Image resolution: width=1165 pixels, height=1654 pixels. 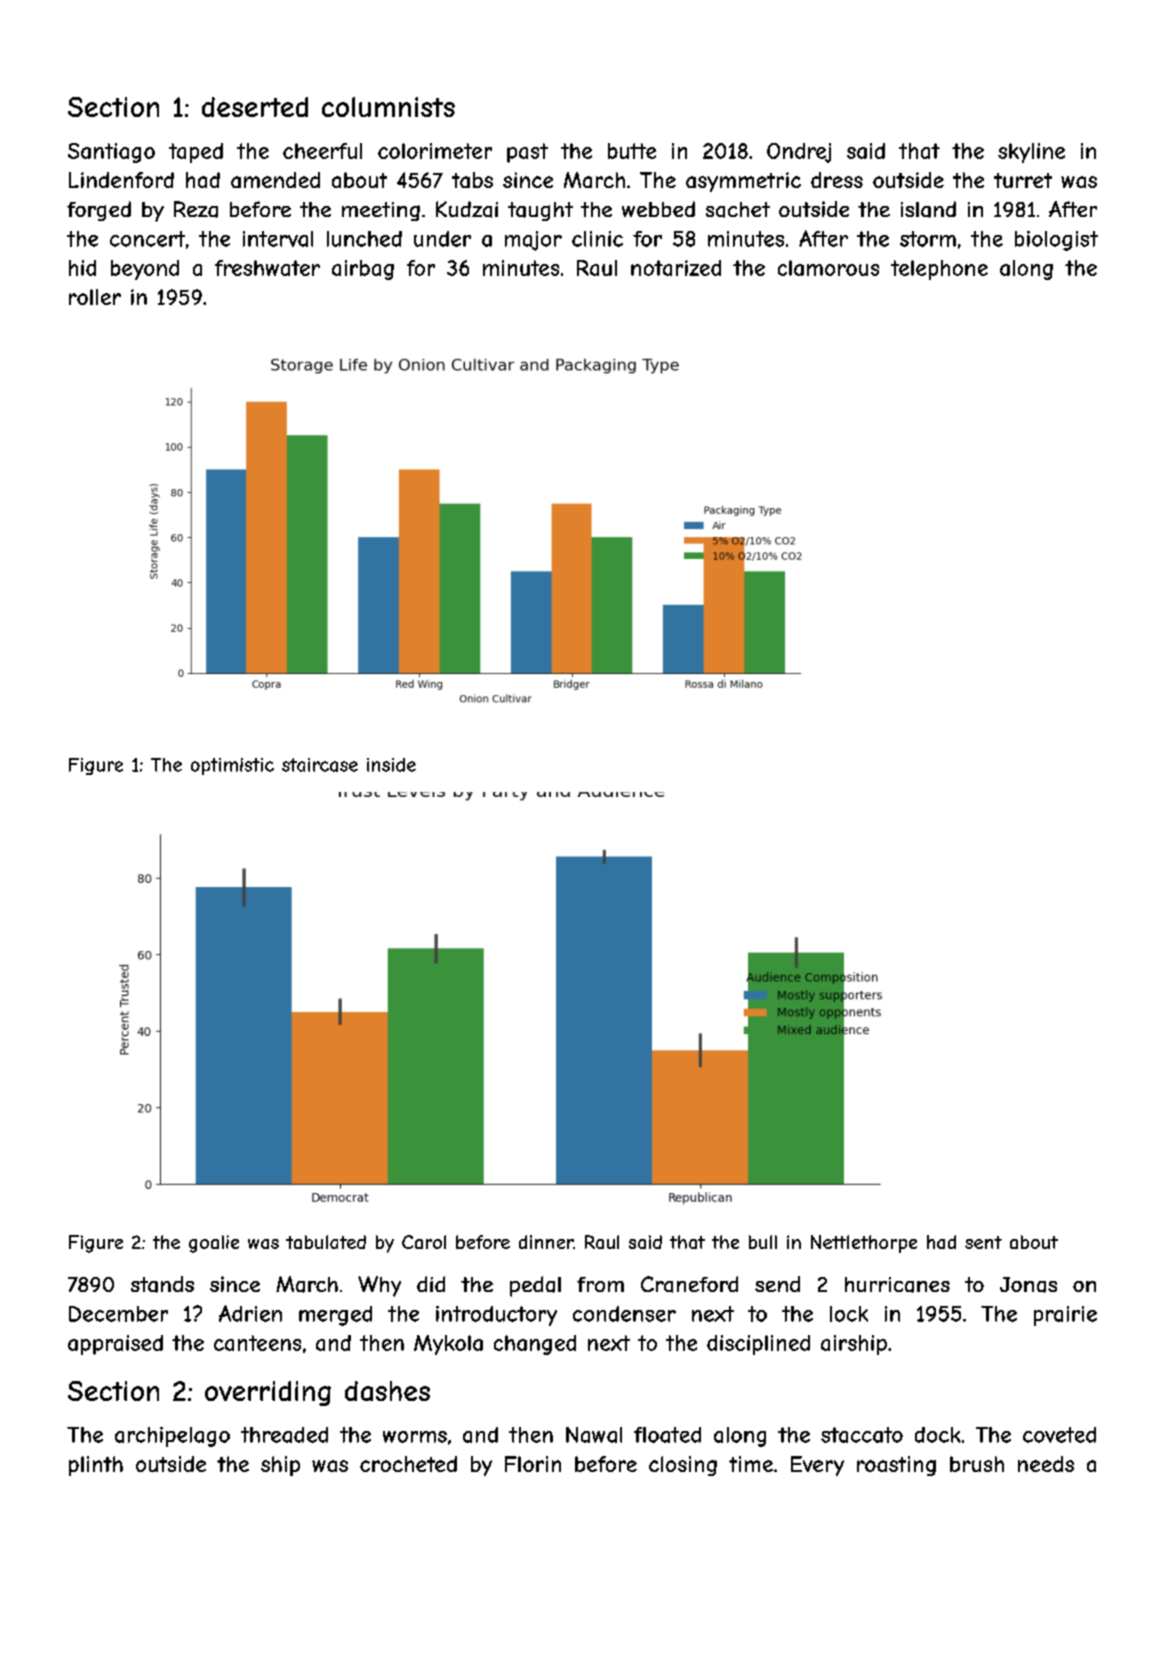 What do you see at coordinates (983, 1242) in the screenshot?
I see `sent` at bounding box center [983, 1242].
